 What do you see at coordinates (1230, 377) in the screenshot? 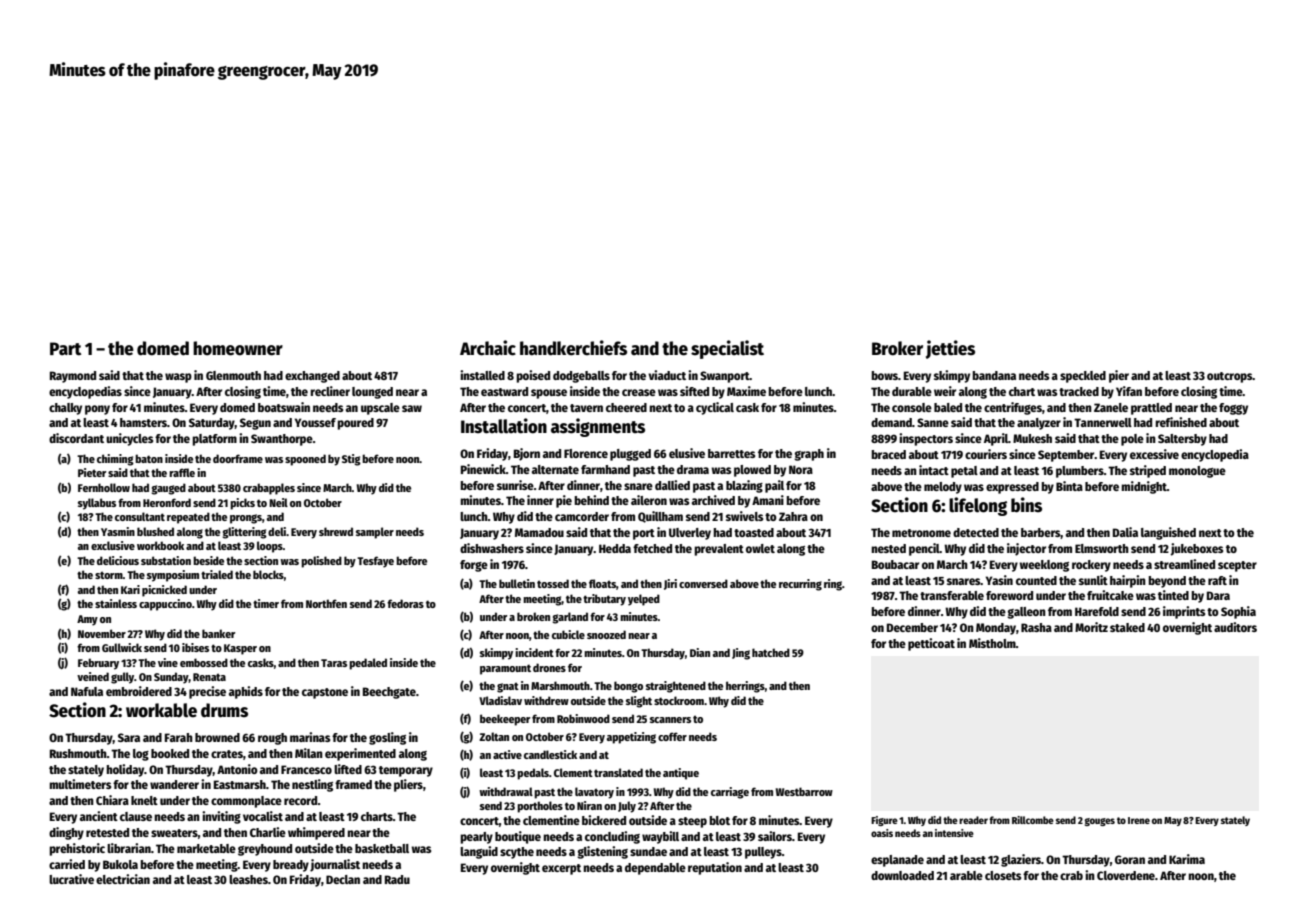
I see `outcrops` at bounding box center [1230, 377].
